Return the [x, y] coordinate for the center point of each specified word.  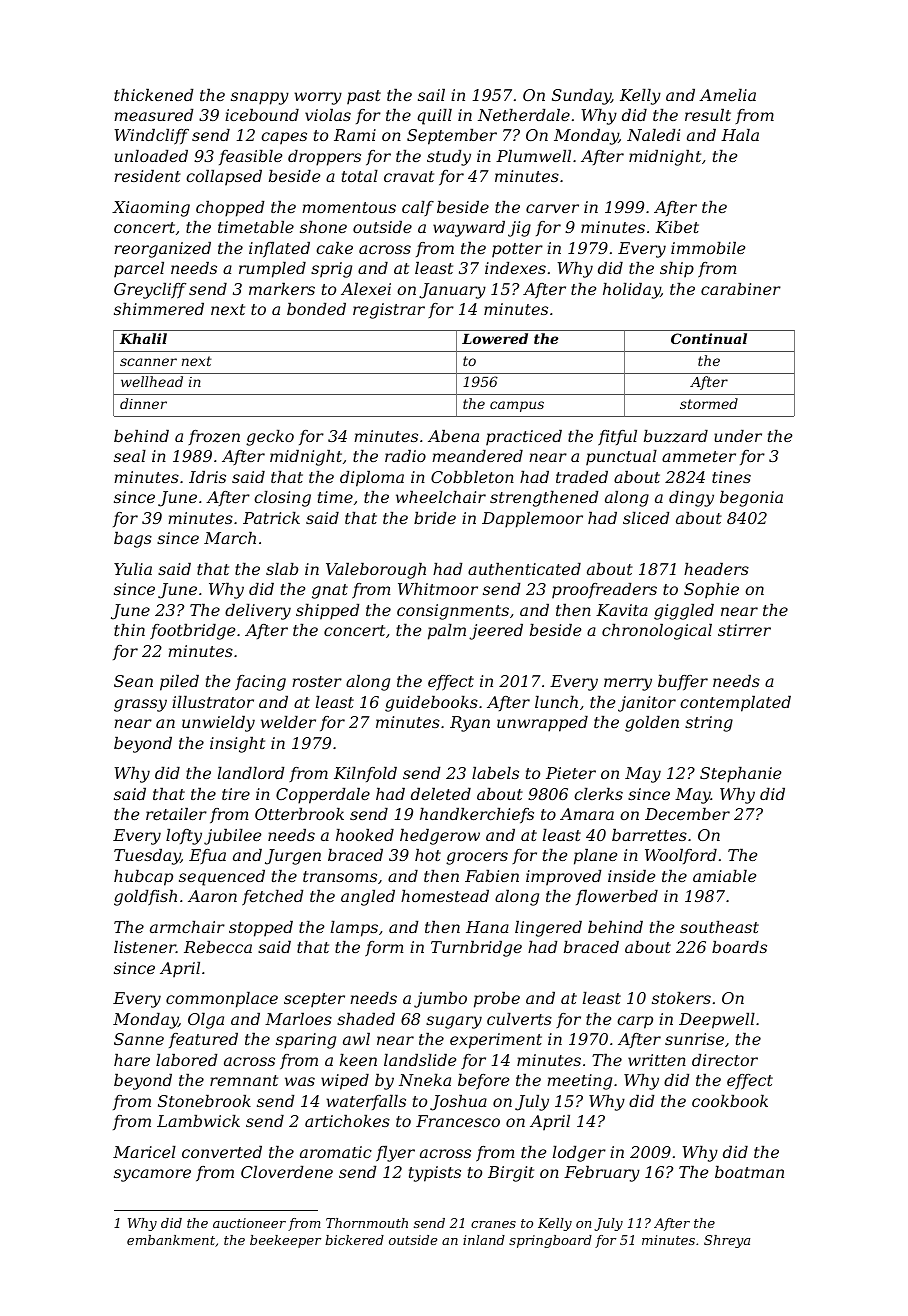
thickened [154, 95]
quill [434, 117]
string [709, 724]
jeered [496, 632]
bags [133, 540]
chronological [657, 632]
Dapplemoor [532, 520]
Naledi [653, 135]
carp [635, 1022]
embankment [171, 1240]
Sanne [139, 1039]
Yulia [133, 569]
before [483, 1082]
